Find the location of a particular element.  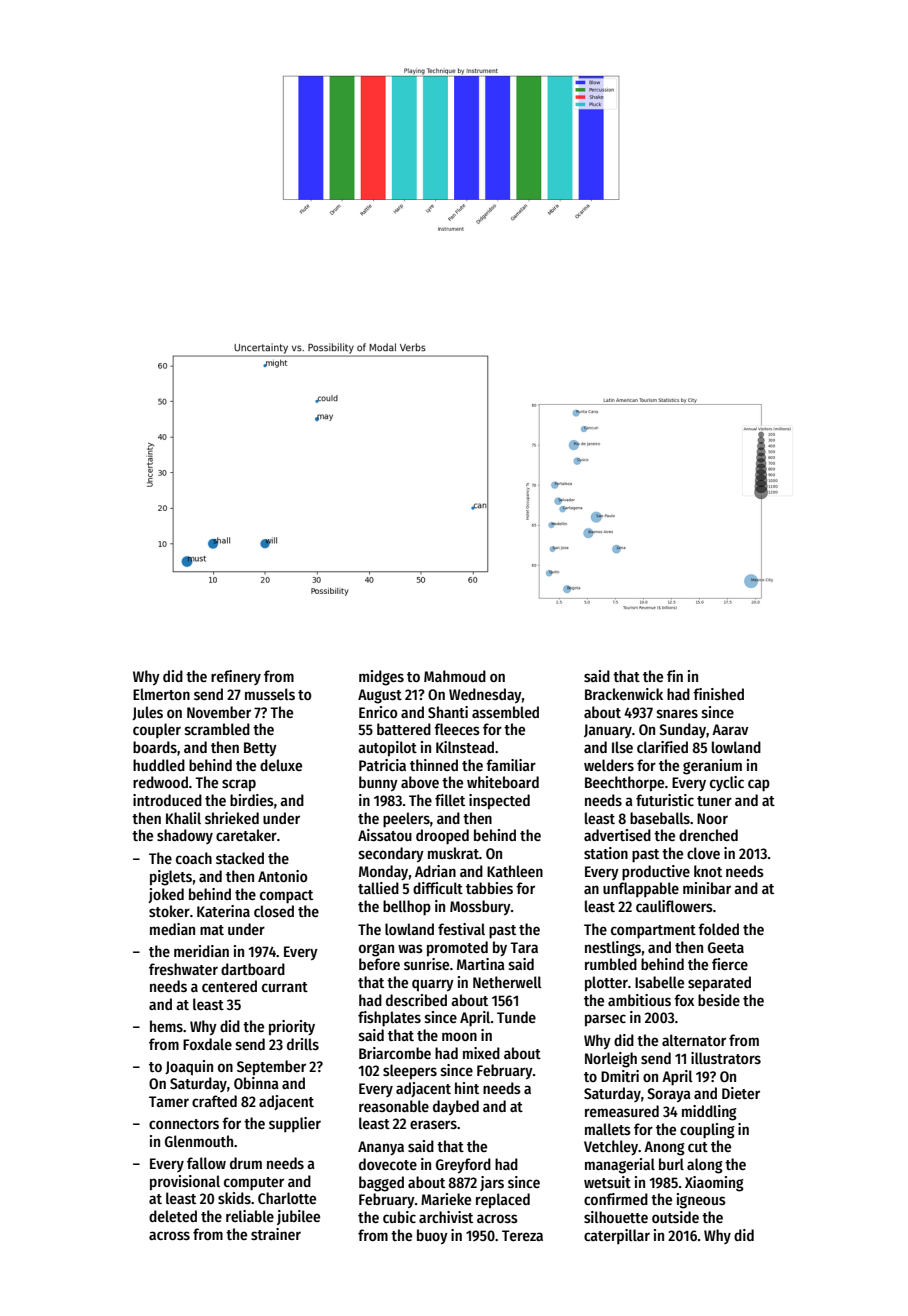

Dmitri is located at coordinates (620, 1076).
